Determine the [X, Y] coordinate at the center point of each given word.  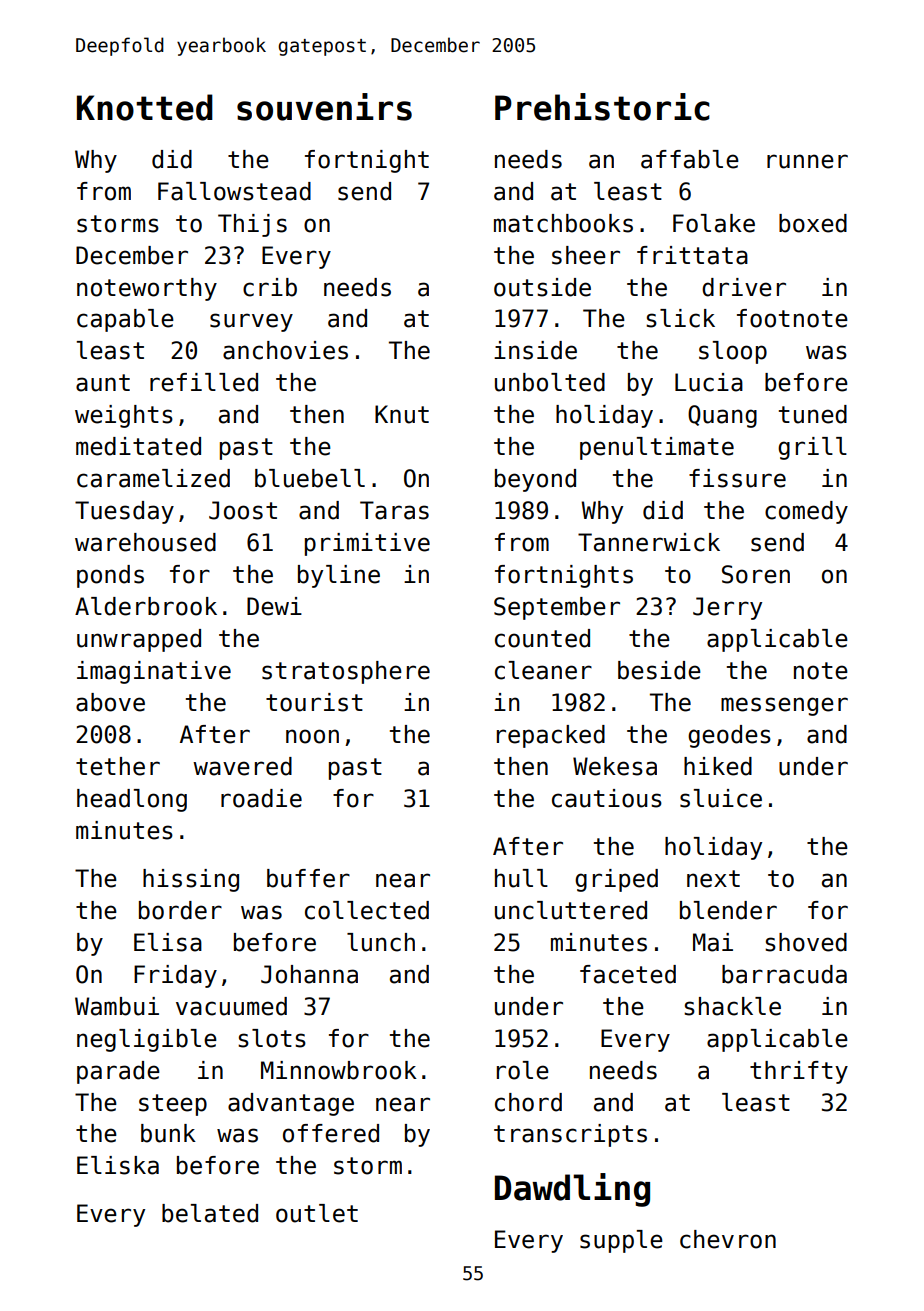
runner [807, 161]
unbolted [550, 382]
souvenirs [324, 107]
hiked [718, 766]
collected [367, 910]
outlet [317, 1213]
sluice [721, 798]
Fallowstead [234, 191]
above [110, 702]
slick [680, 318]
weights [124, 416]
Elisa [168, 942]
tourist [314, 702]
